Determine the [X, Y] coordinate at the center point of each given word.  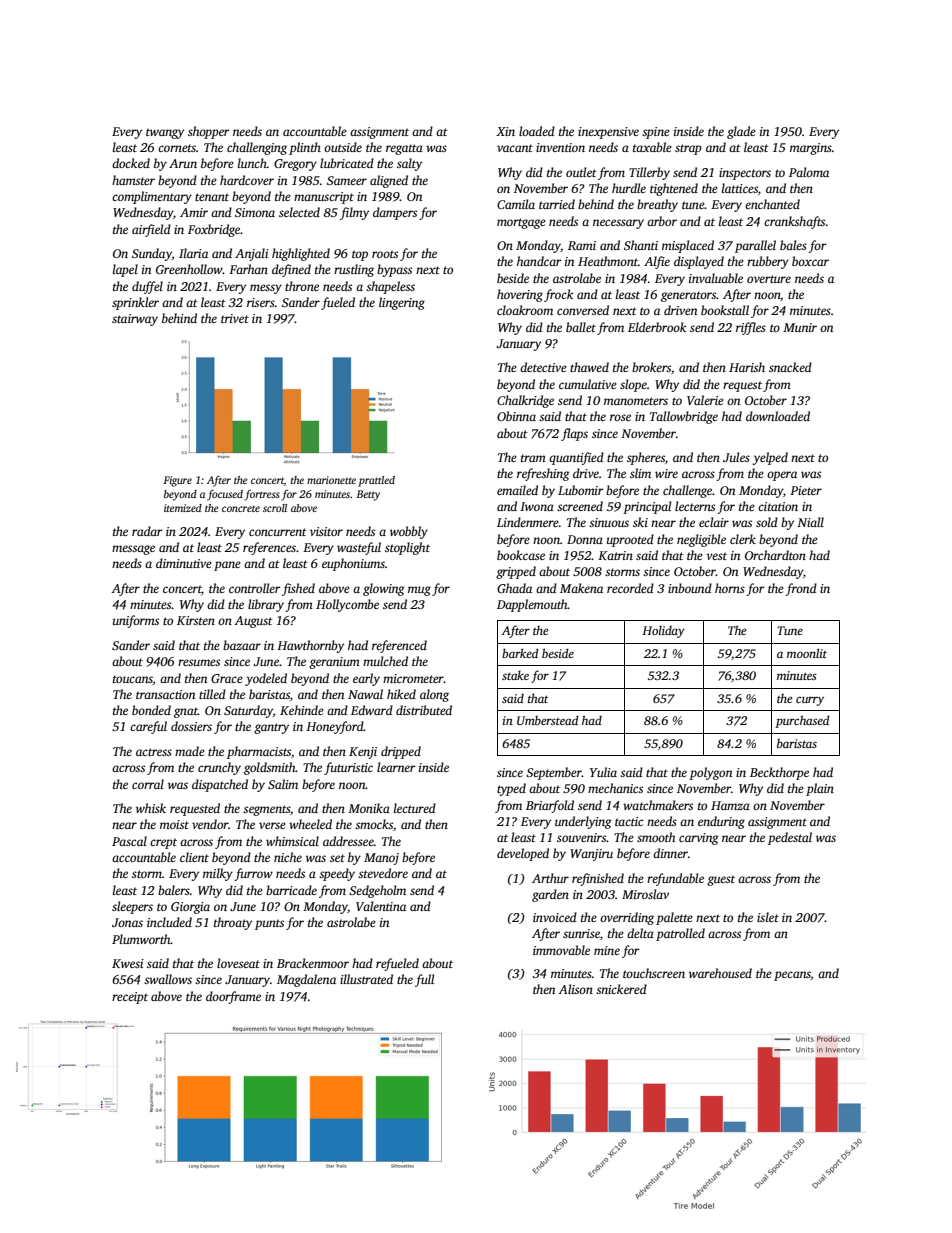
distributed [424, 710]
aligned [389, 181]
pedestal [790, 838]
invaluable [716, 278]
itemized [183, 508]
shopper [209, 132]
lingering [402, 303]
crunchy [219, 768]
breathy [657, 205]
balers [174, 890]
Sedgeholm [377, 891]
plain [820, 789]
